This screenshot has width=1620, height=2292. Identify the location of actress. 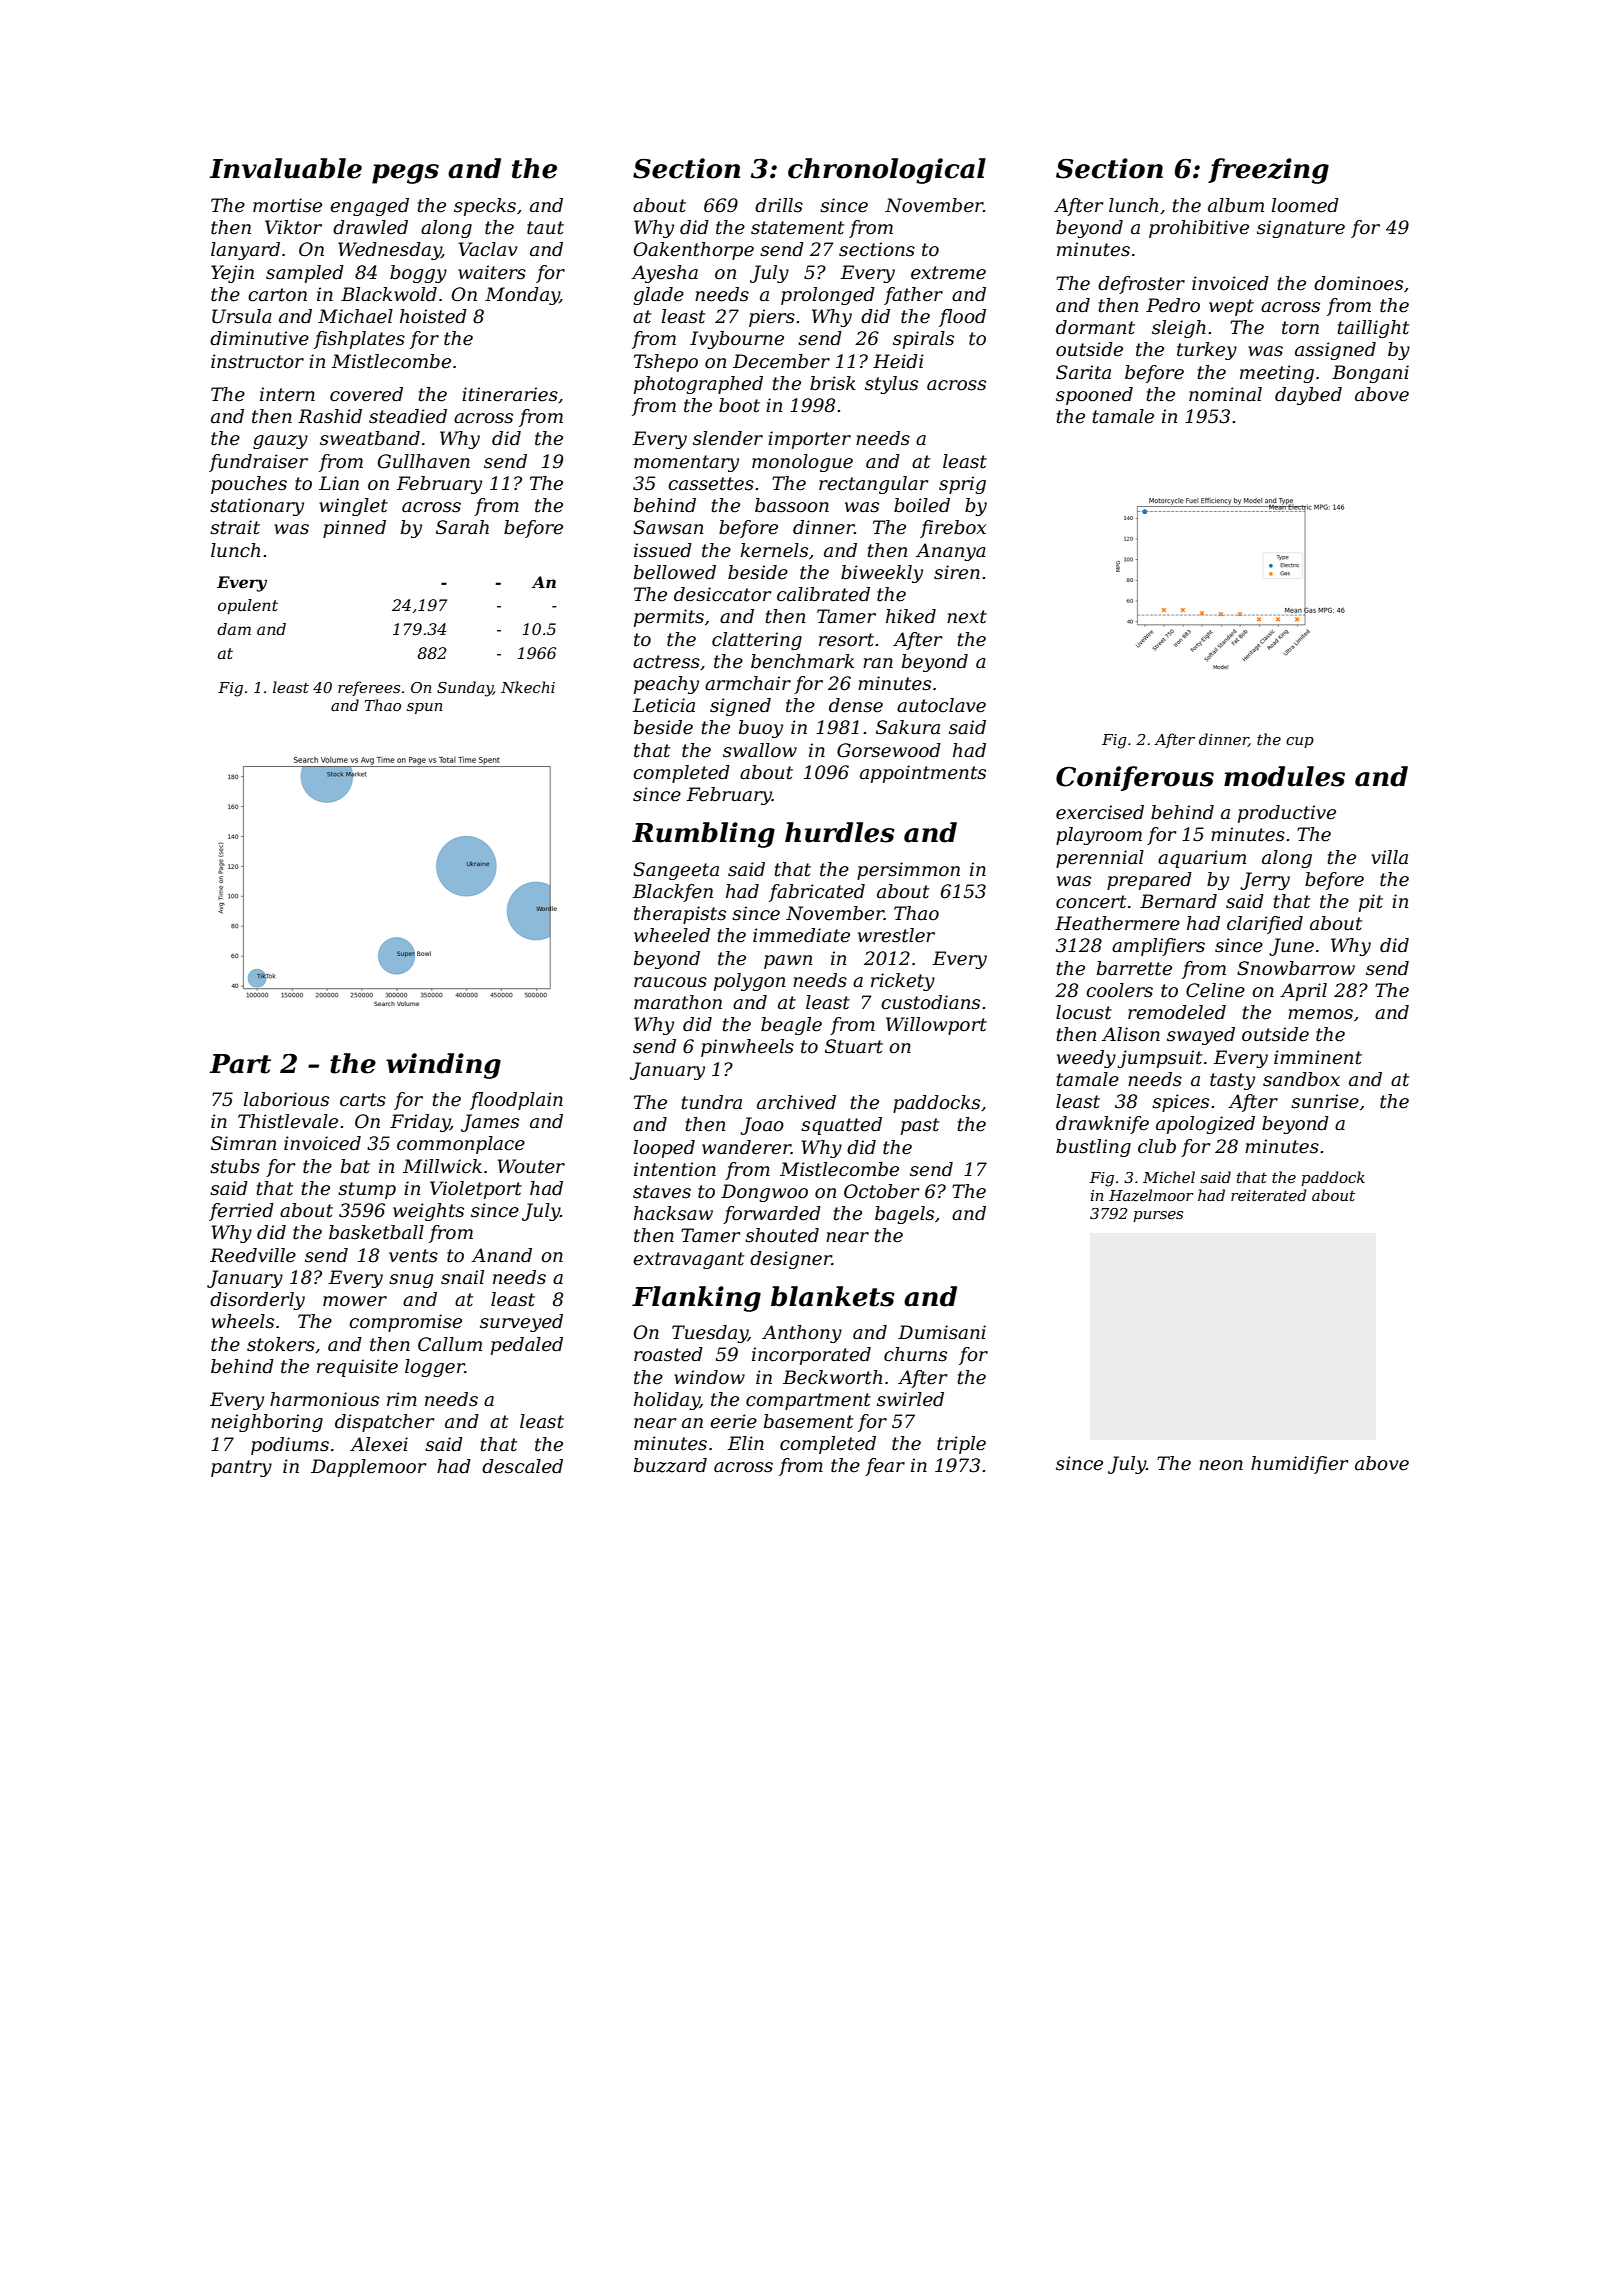
(666, 662).
